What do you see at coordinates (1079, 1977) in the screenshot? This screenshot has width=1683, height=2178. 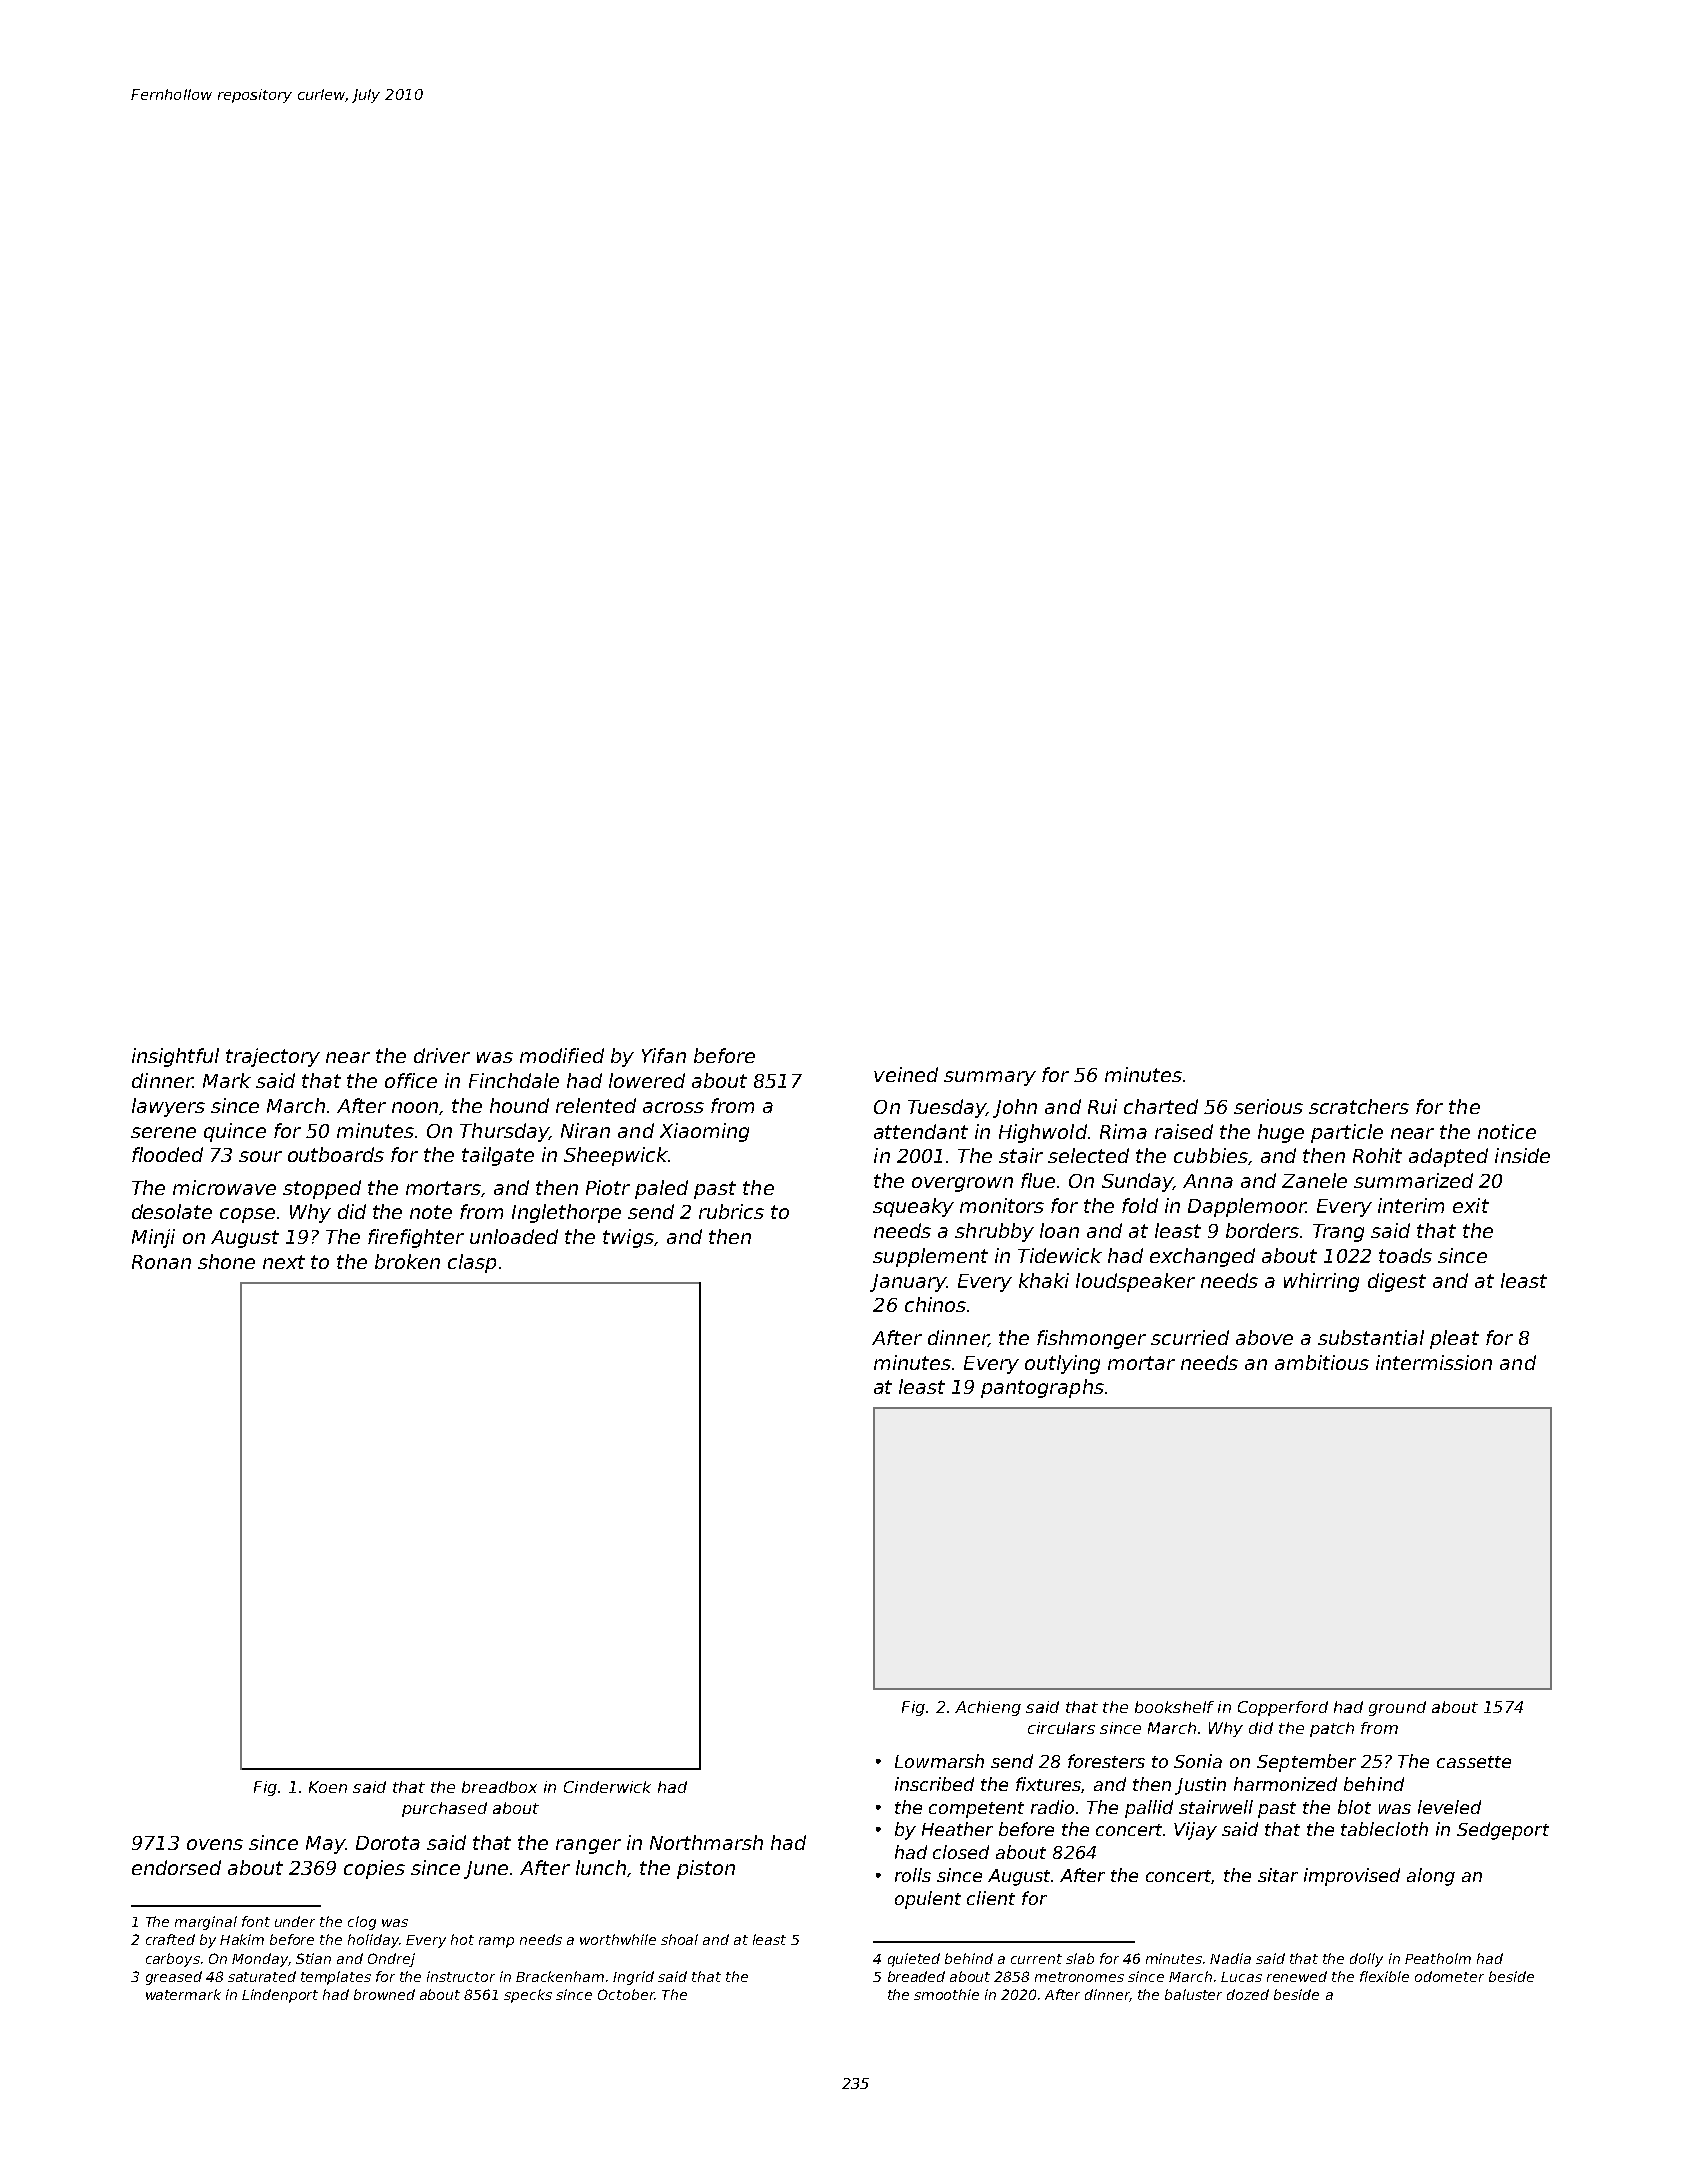 I see `metronomes` at bounding box center [1079, 1977].
